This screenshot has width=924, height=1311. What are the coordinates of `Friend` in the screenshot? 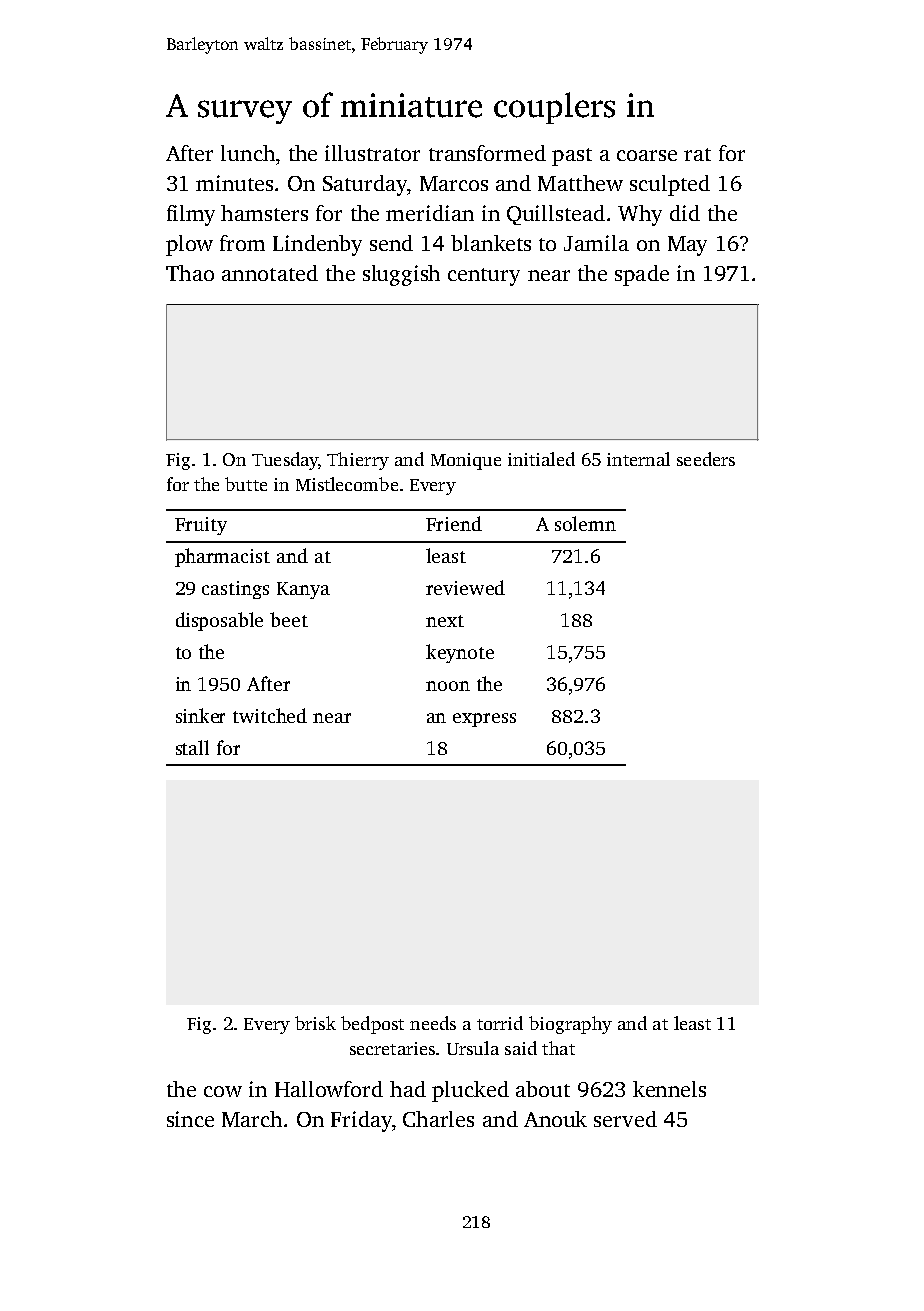 It's located at (454, 523).
